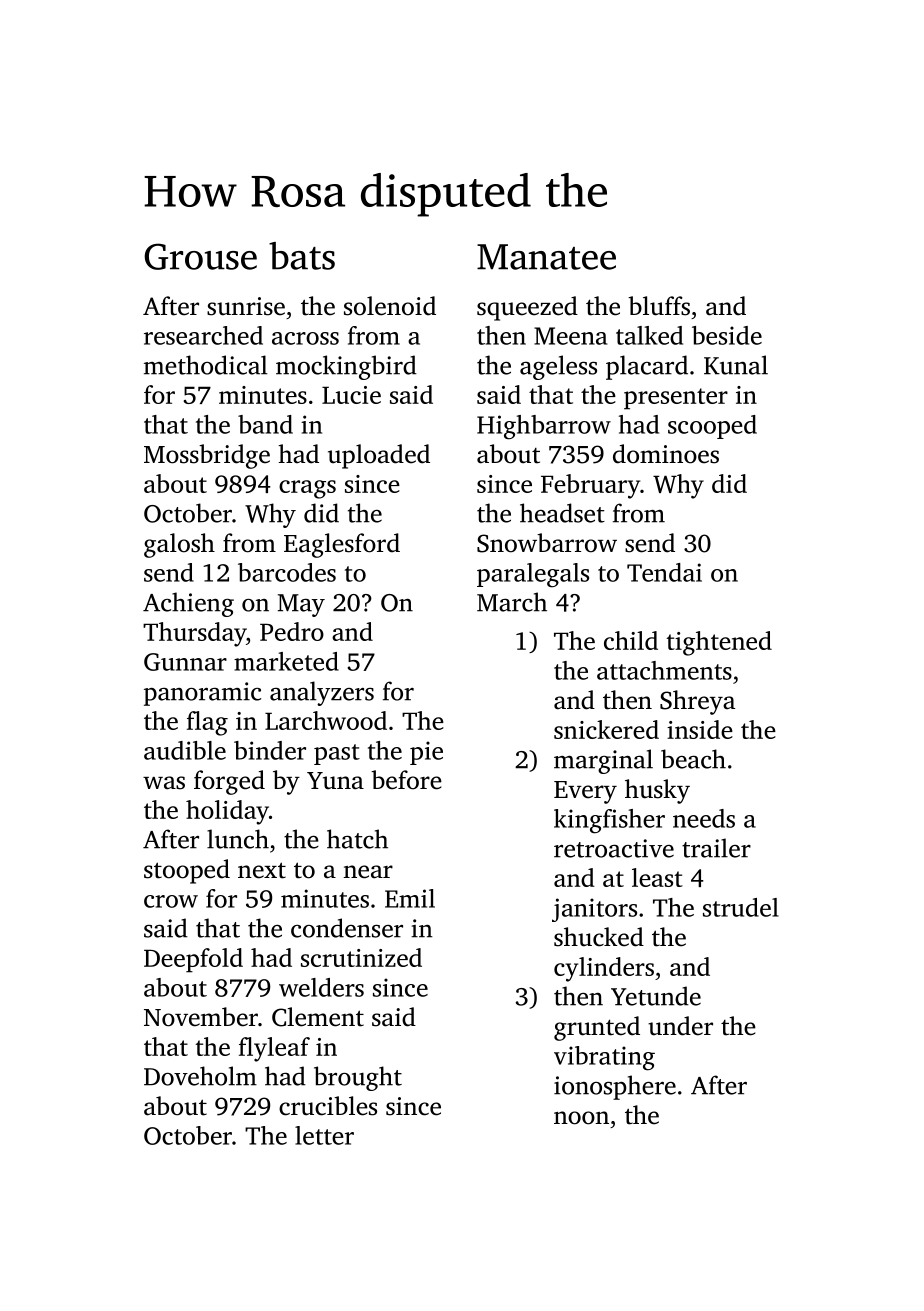  Describe the element at coordinates (342, 545) in the screenshot. I see `Eaglesford` at that location.
